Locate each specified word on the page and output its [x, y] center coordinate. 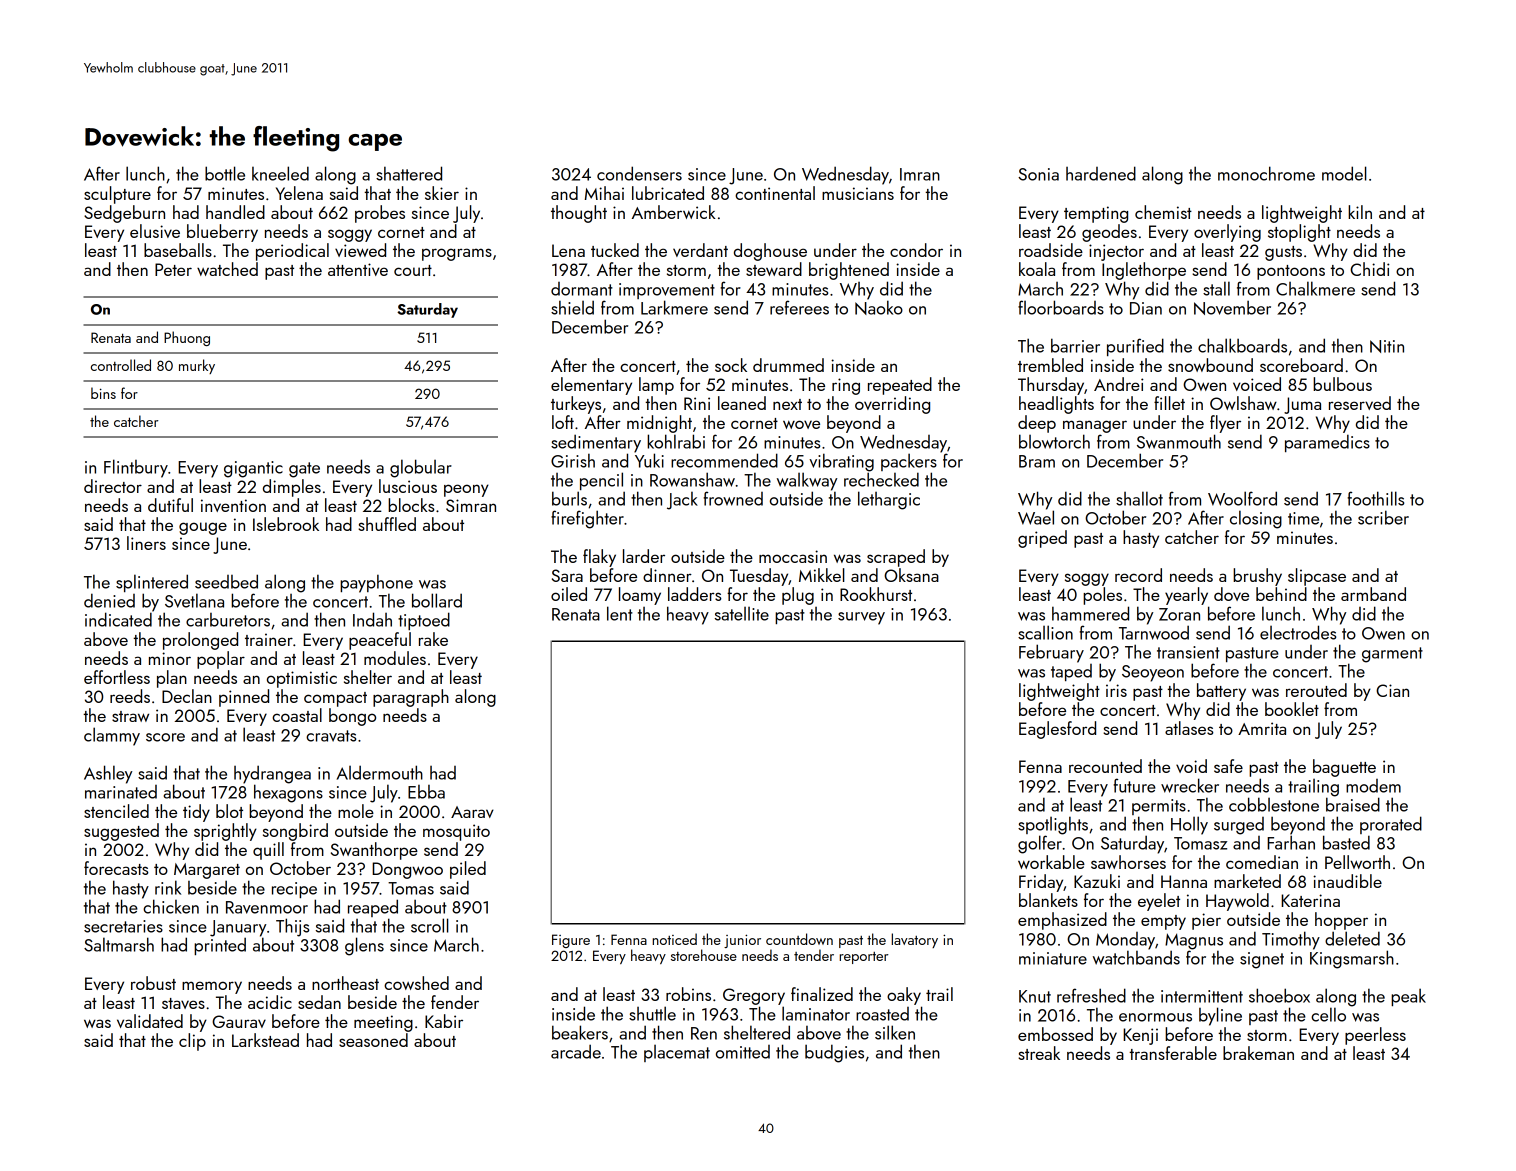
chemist [1163, 212]
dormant [582, 289]
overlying [1227, 233]
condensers [639, 173]
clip [192, 1042]
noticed [675, 939]
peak [1408, 997]
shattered [409, 173]
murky [197, 366]
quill [268, 851]
